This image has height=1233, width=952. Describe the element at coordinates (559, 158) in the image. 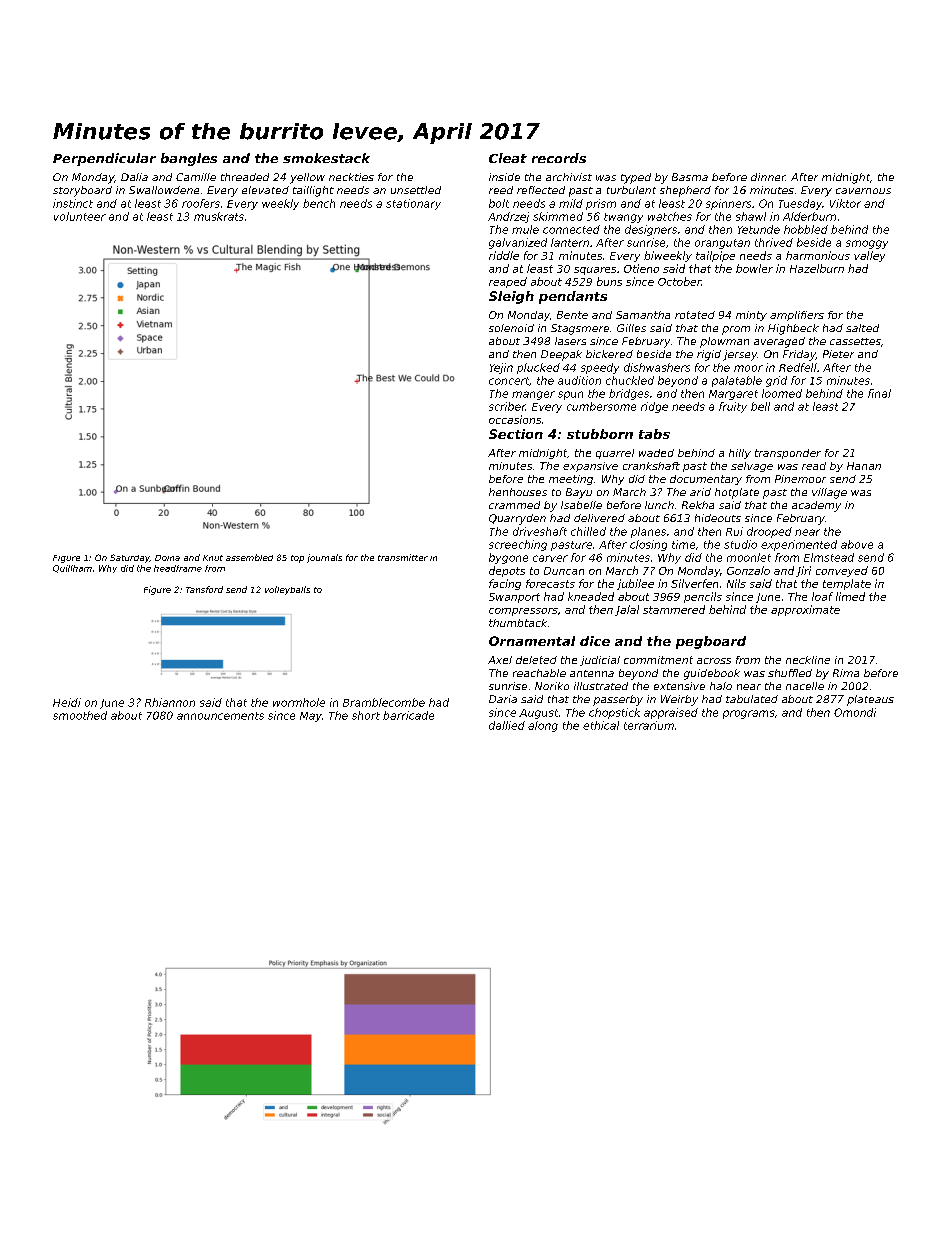

I see `records` at that location.
